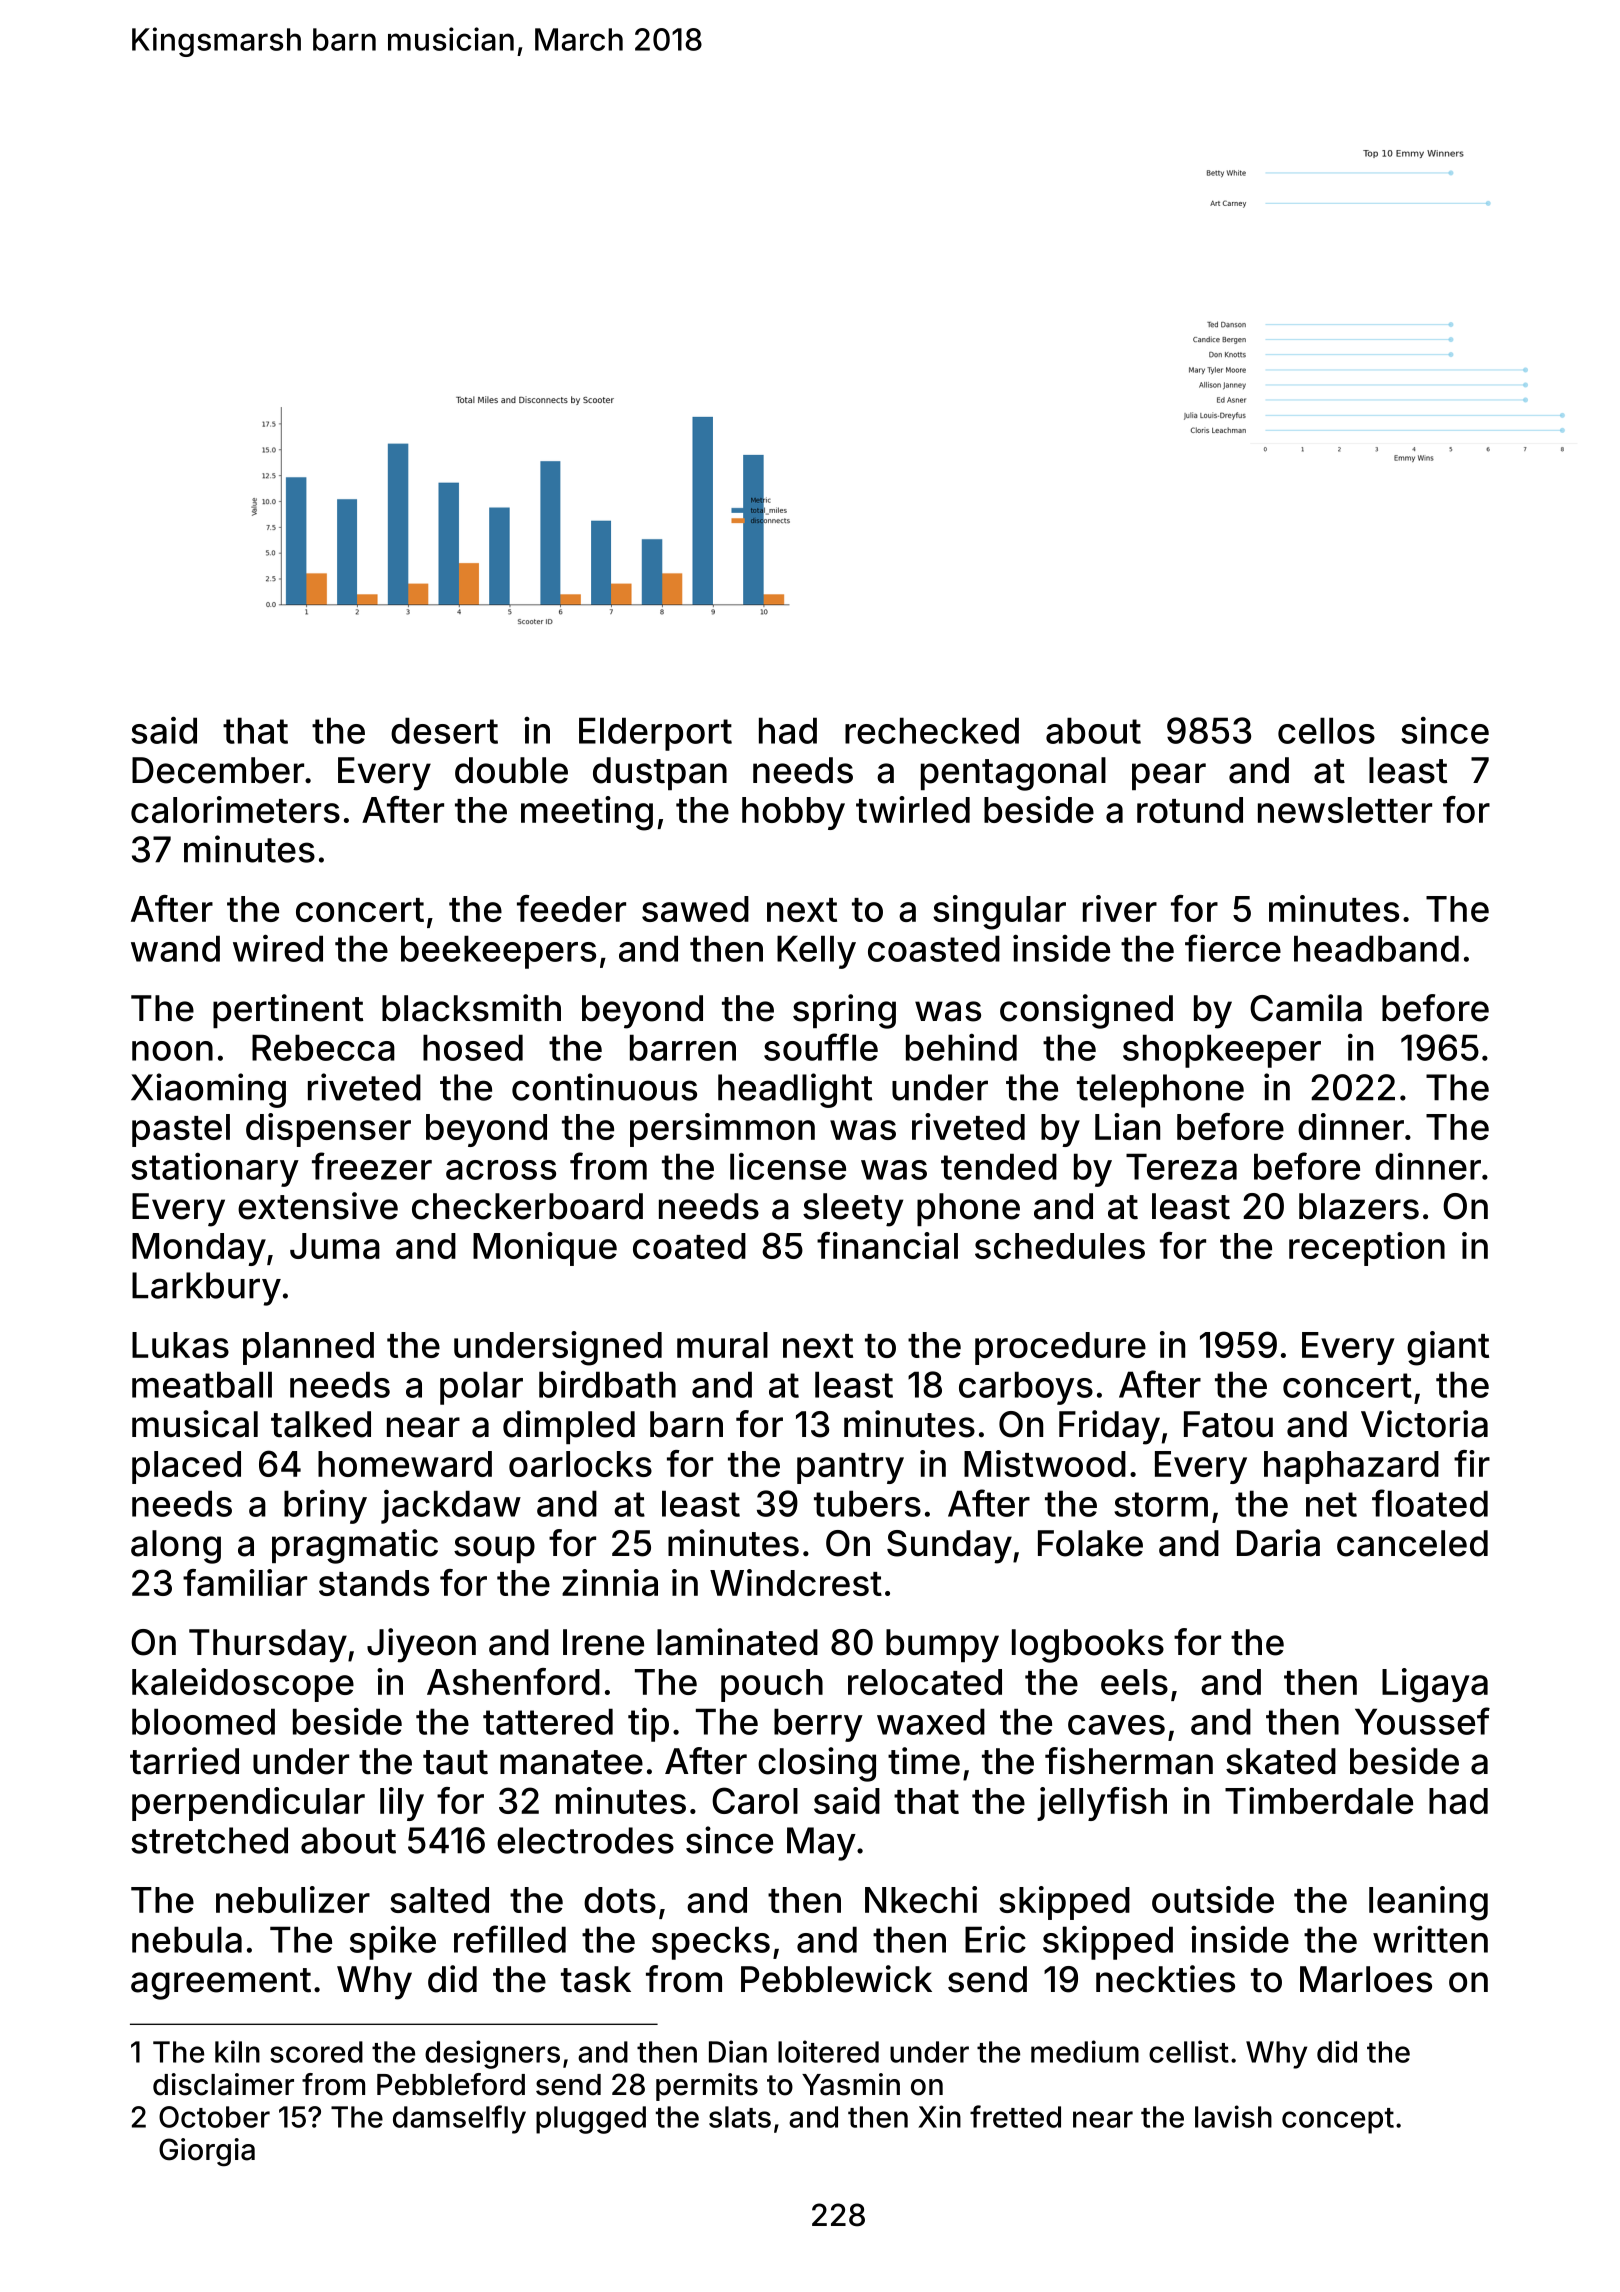 The width and height of the image is (1620, 2292). Describe the element at coordinates (931, 1721) in the image. I see `waxed` at that location.
